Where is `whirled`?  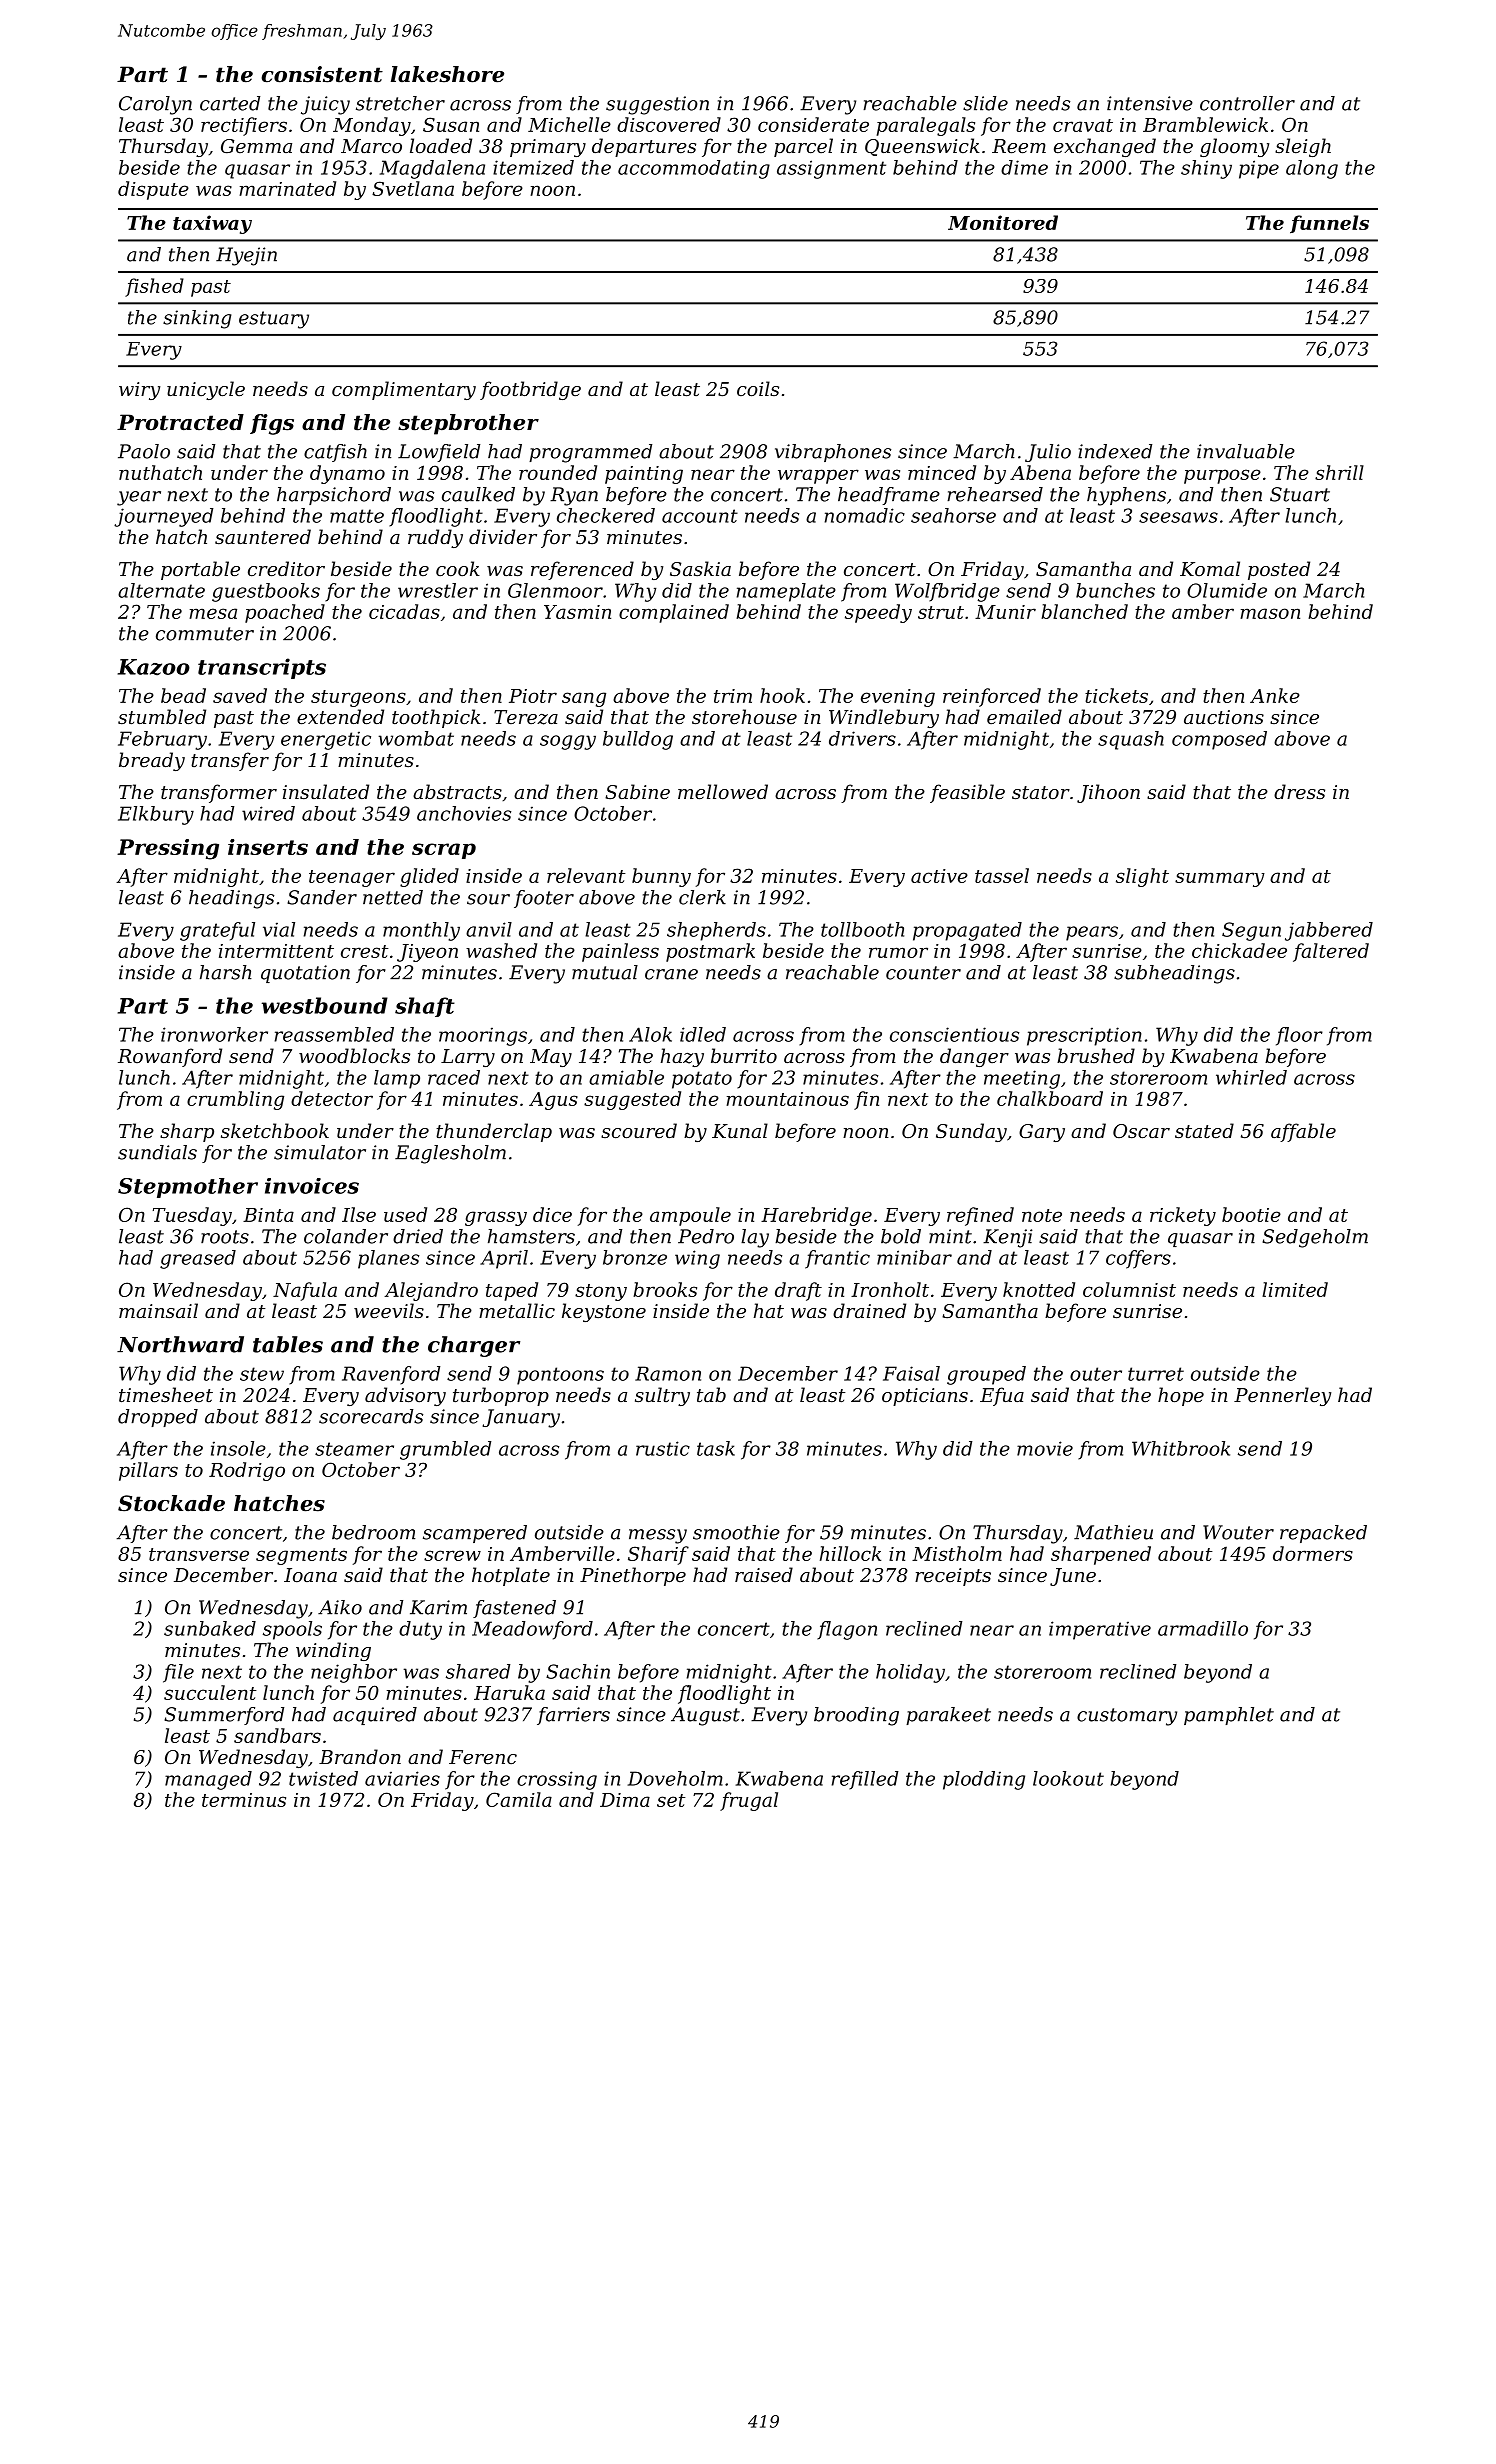
whirled is located at coordinates (1251, 1077).
